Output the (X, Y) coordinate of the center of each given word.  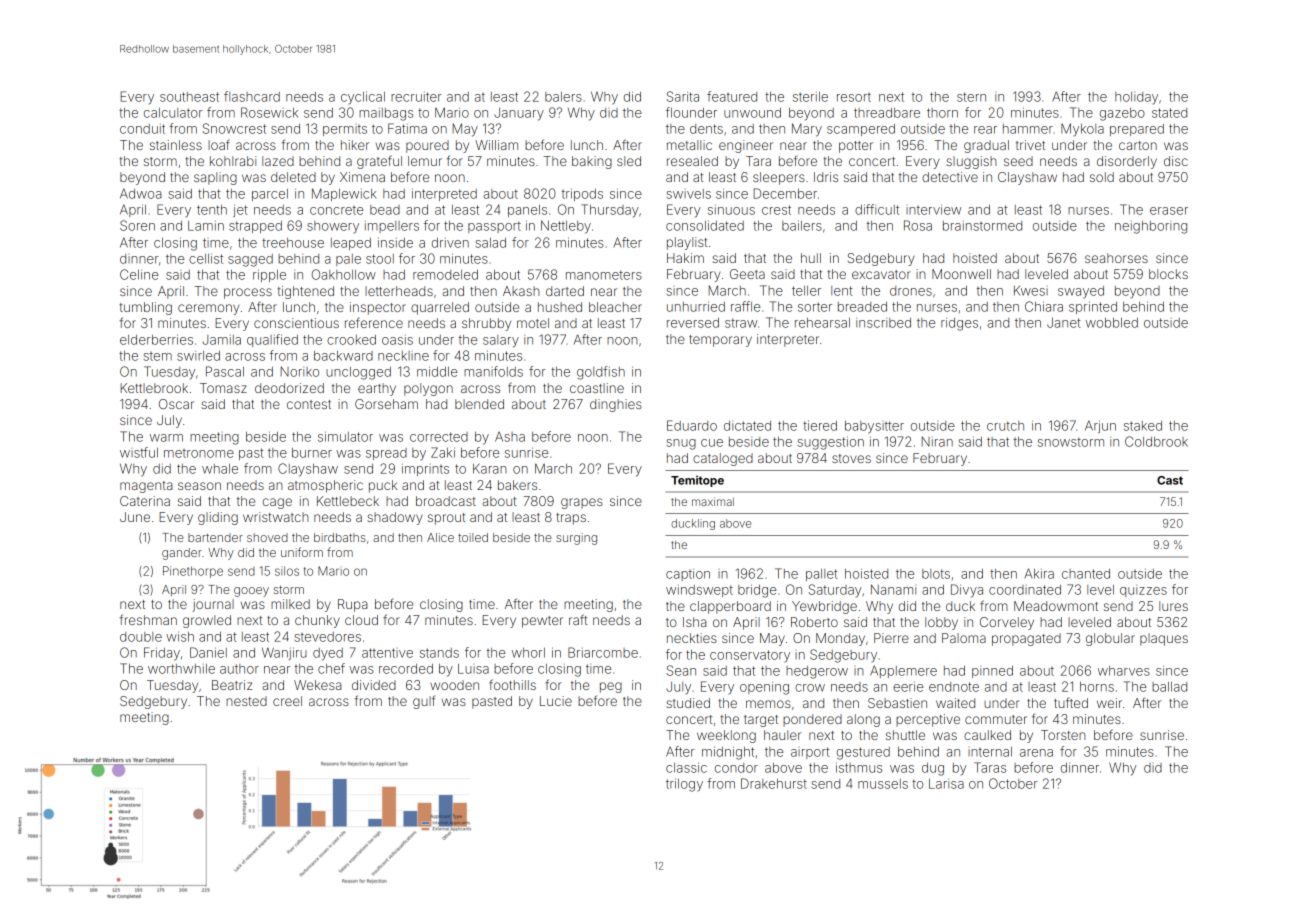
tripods (582, 194)
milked (290, 604)
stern (971, 97)
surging (576, 539)
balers (563, 97)
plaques (1164, 639)
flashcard (252, 96)
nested (246, 701)
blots (936, 574)
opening (764, 688)
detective (950, 177)
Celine (139, 274)
